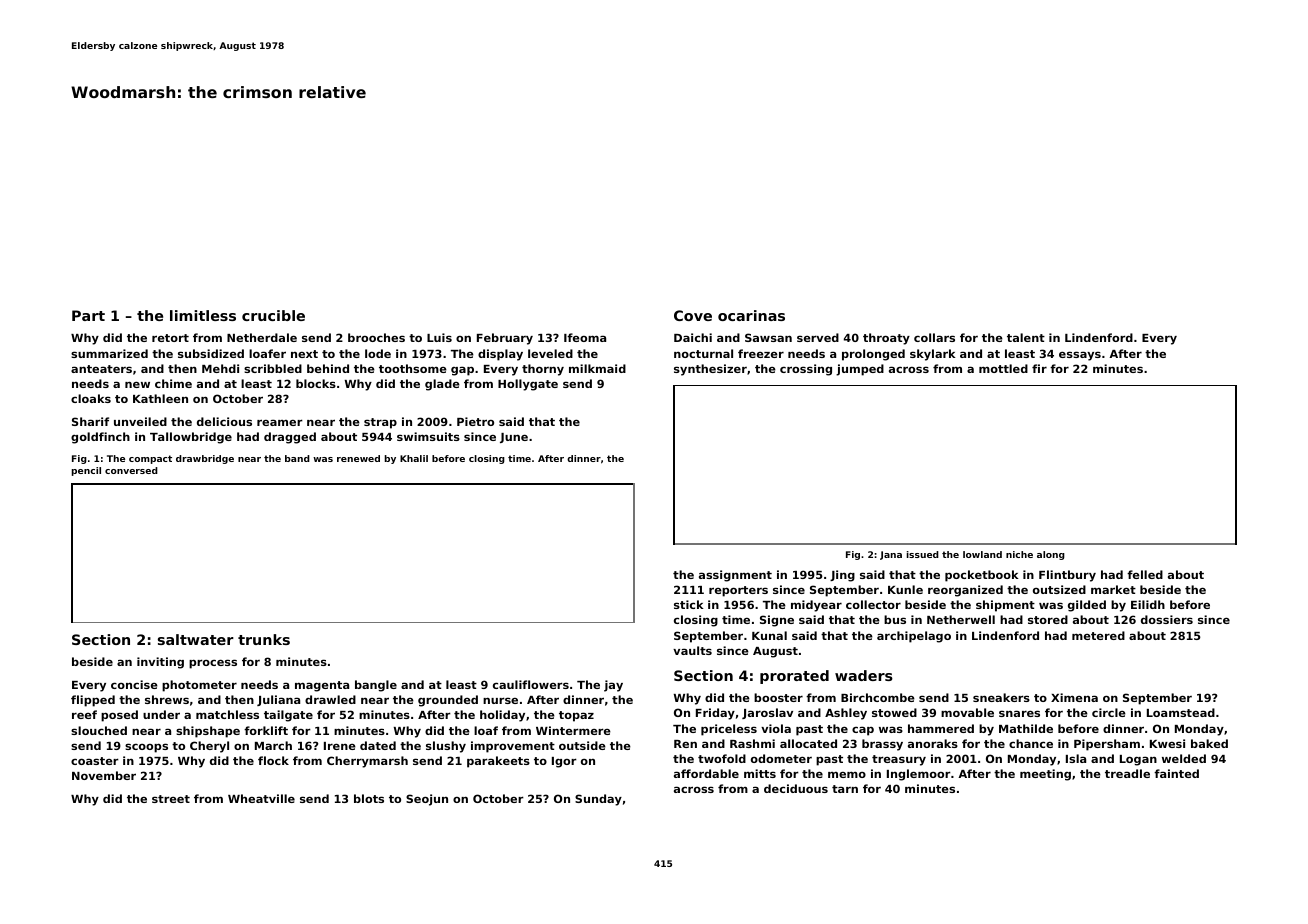  What do you see at coordinates (982, 554) in the document?
I see `lowland` at bounding box center [982, 554].
